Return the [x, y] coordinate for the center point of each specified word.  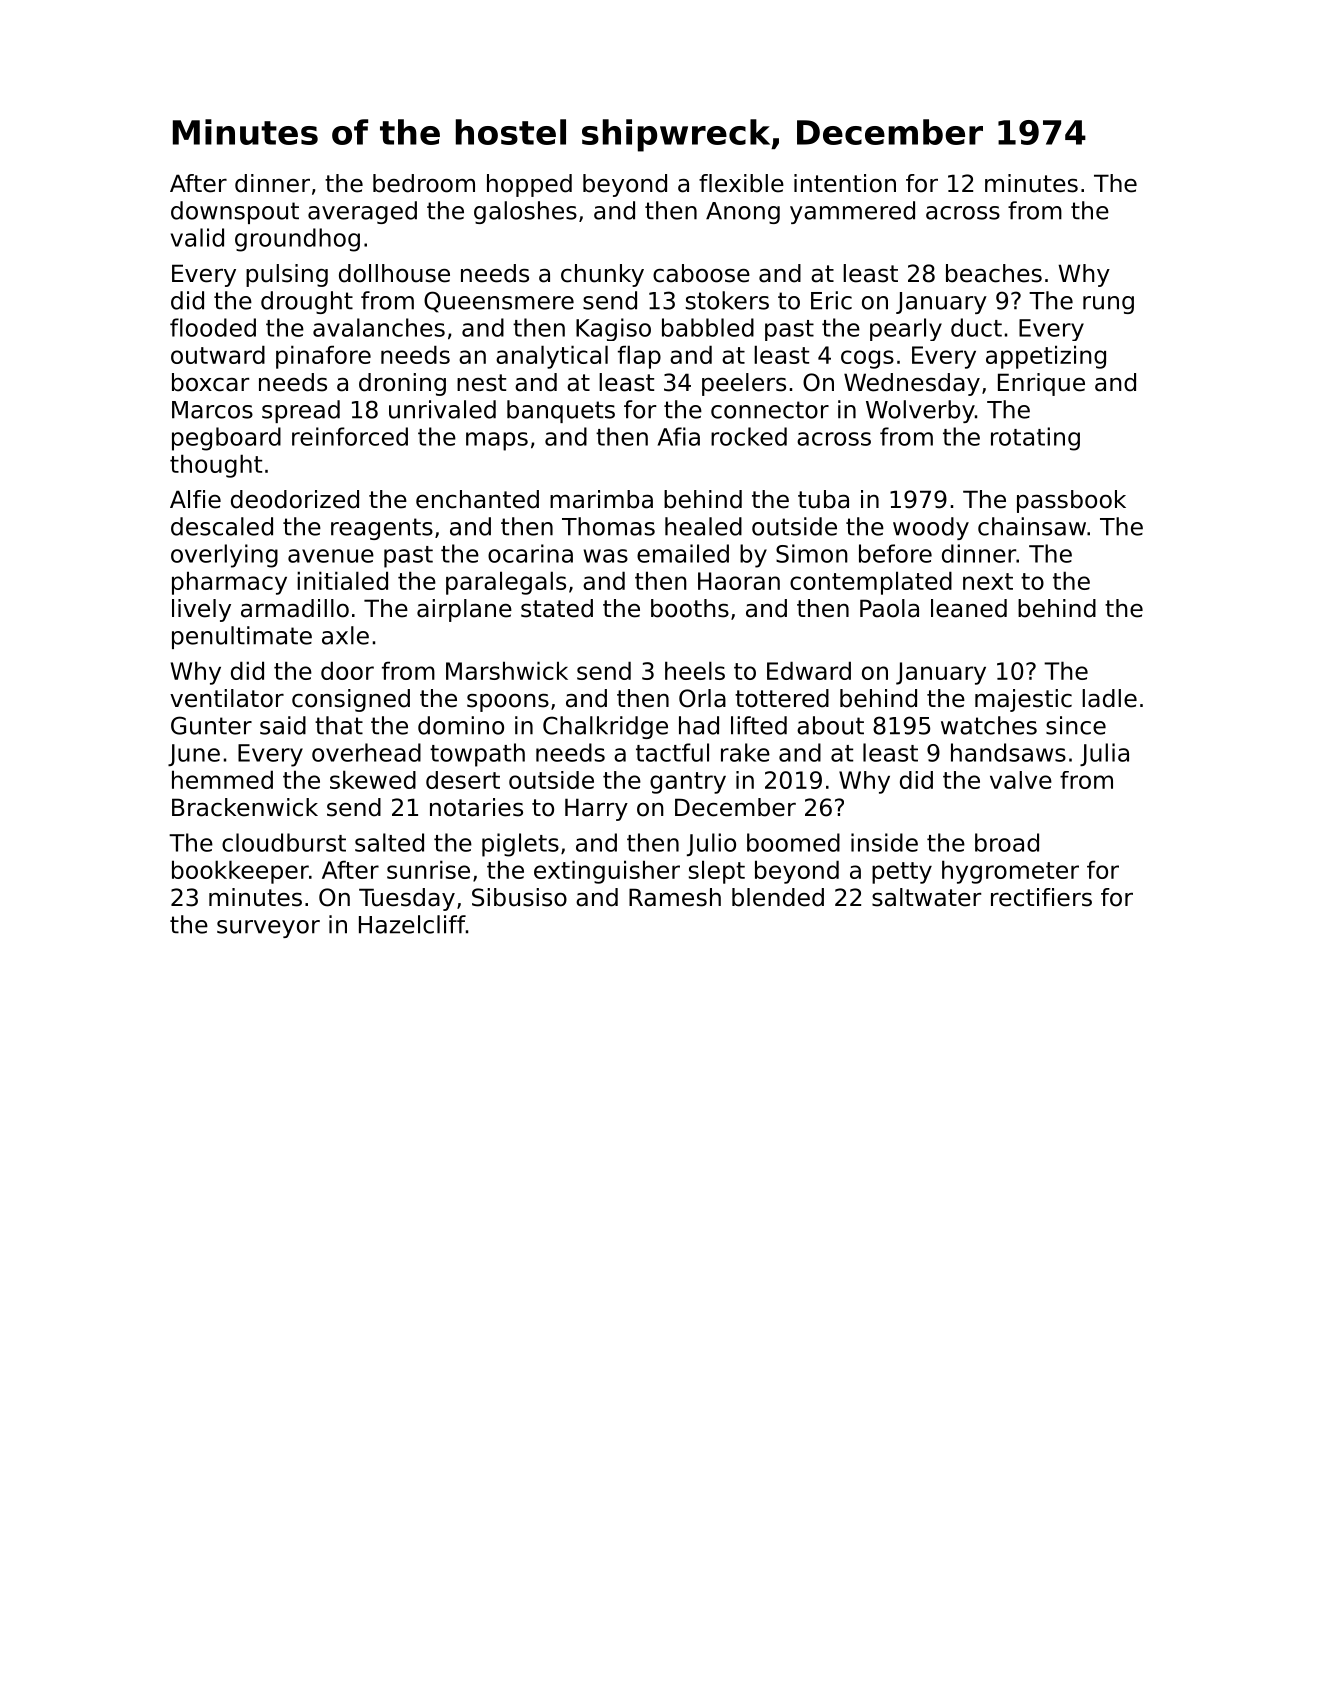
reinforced [350, 436]
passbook [1071, 501]
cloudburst [284, 842]
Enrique [1041, 384]
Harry [596, 809]
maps [497, 441]
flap [639, 357]
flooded [213, 327]
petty [902, 873]
